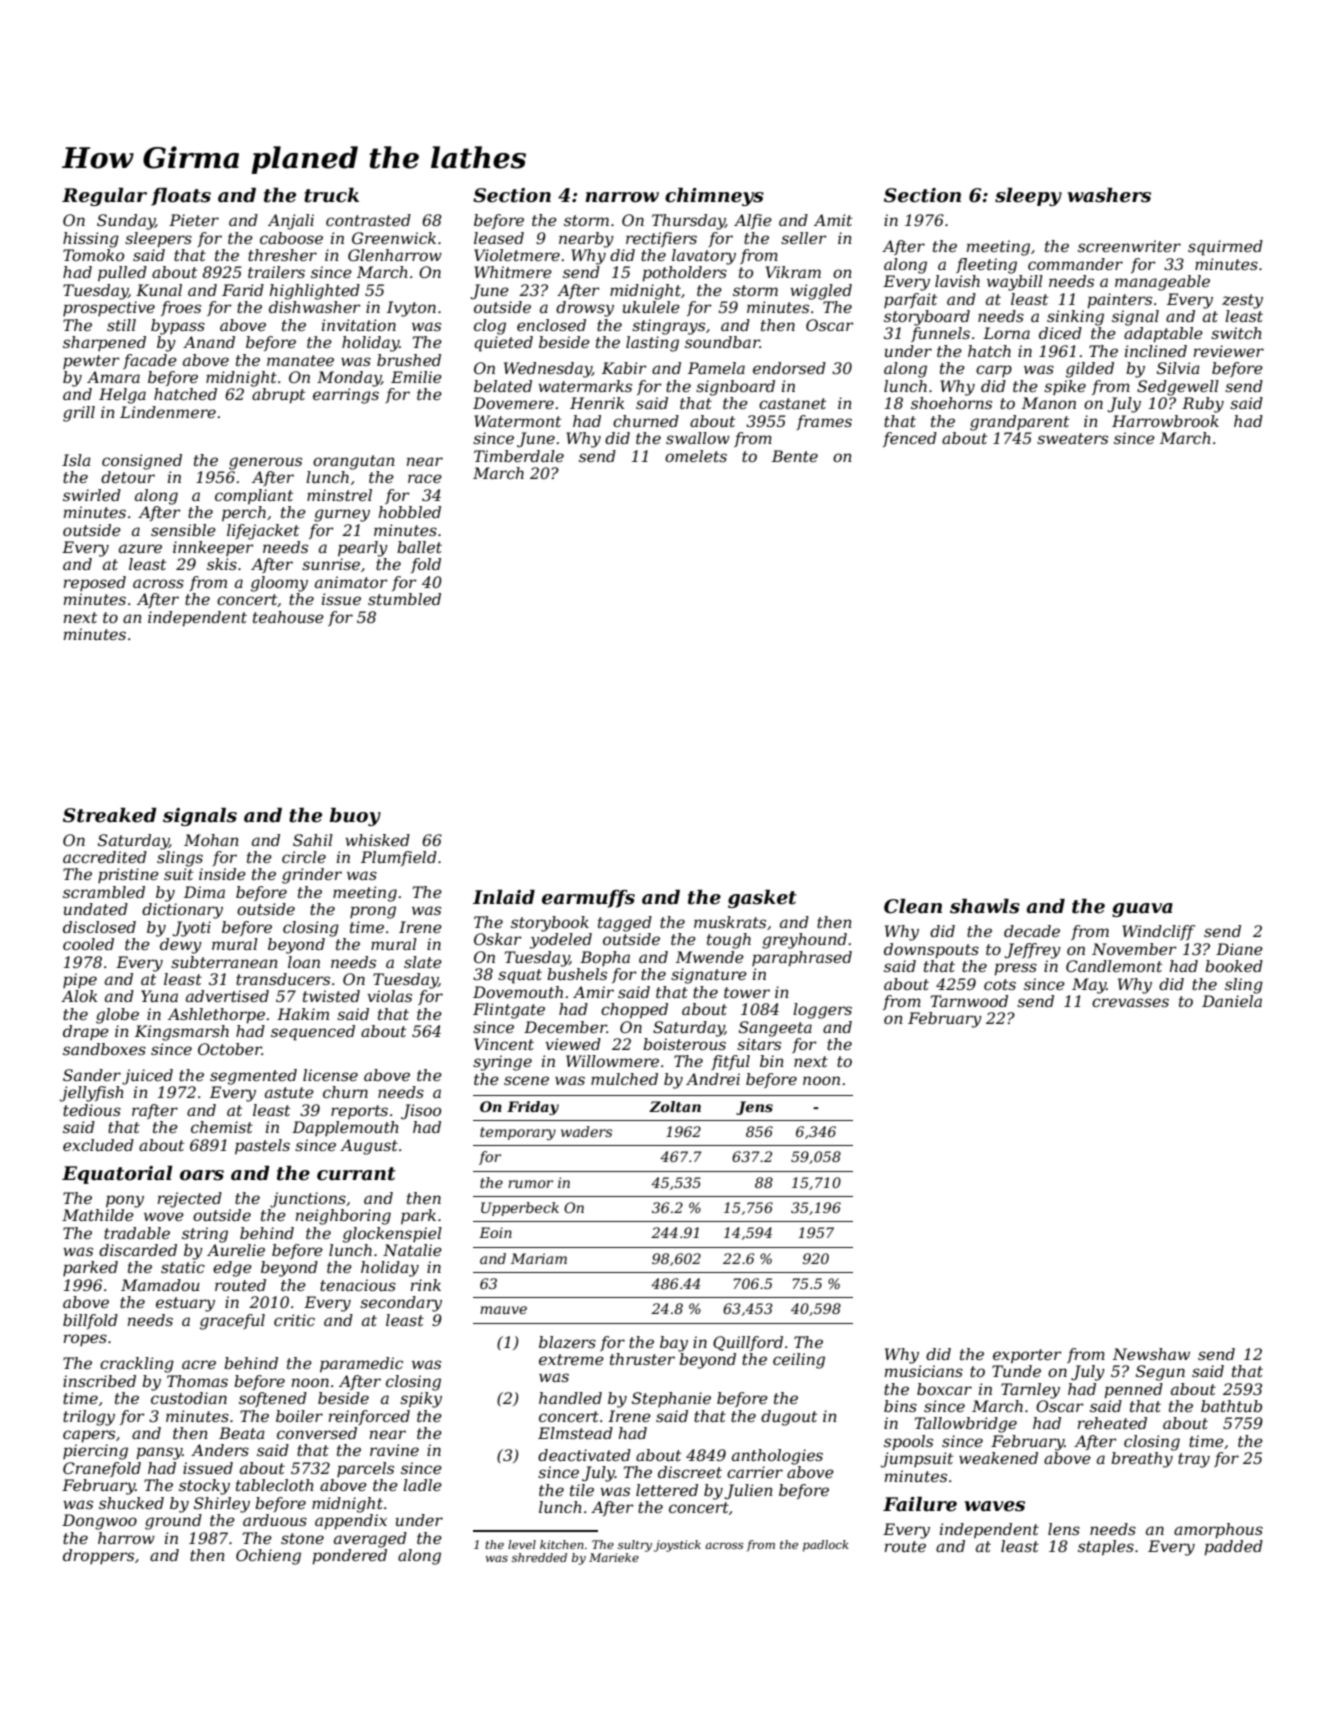 This screenshot has height=1716, width=1326. What do you see at coordinates (1065, 387) in the screenshot?
I see `spike` at bounding box center [1065, 387].
